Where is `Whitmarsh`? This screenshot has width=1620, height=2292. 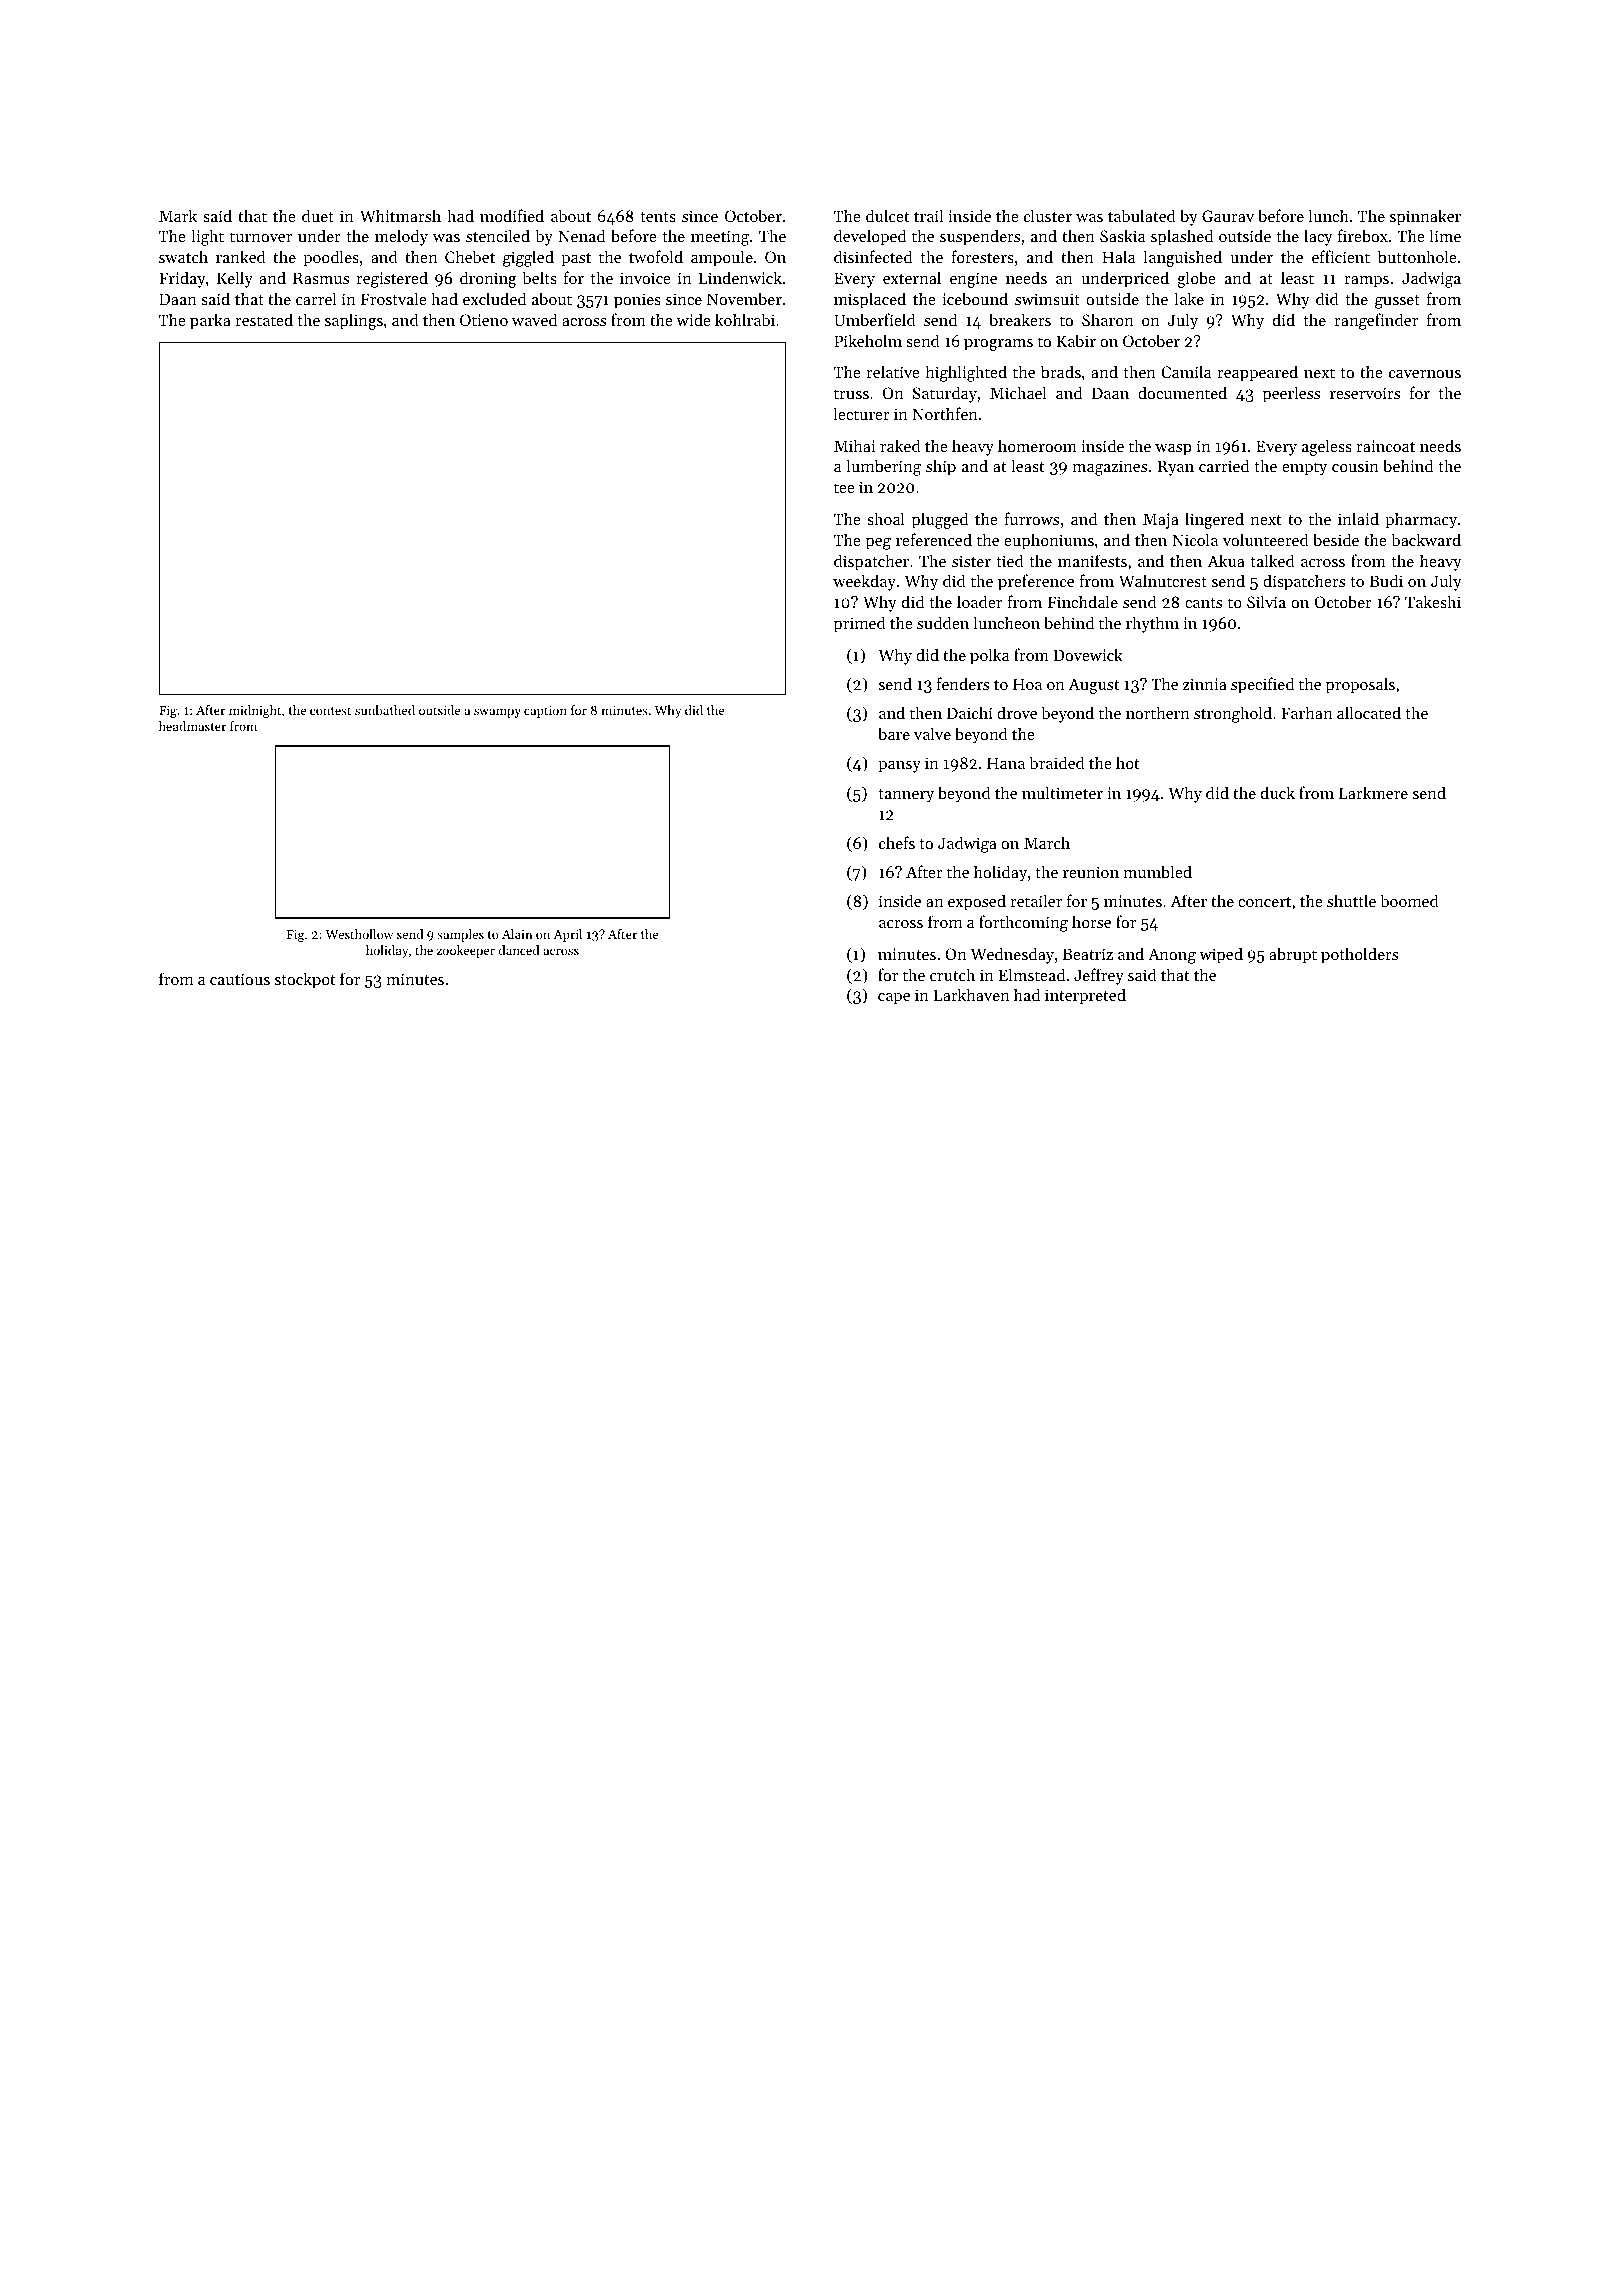 Whitmarsh is located at coordinates (400, 215).
